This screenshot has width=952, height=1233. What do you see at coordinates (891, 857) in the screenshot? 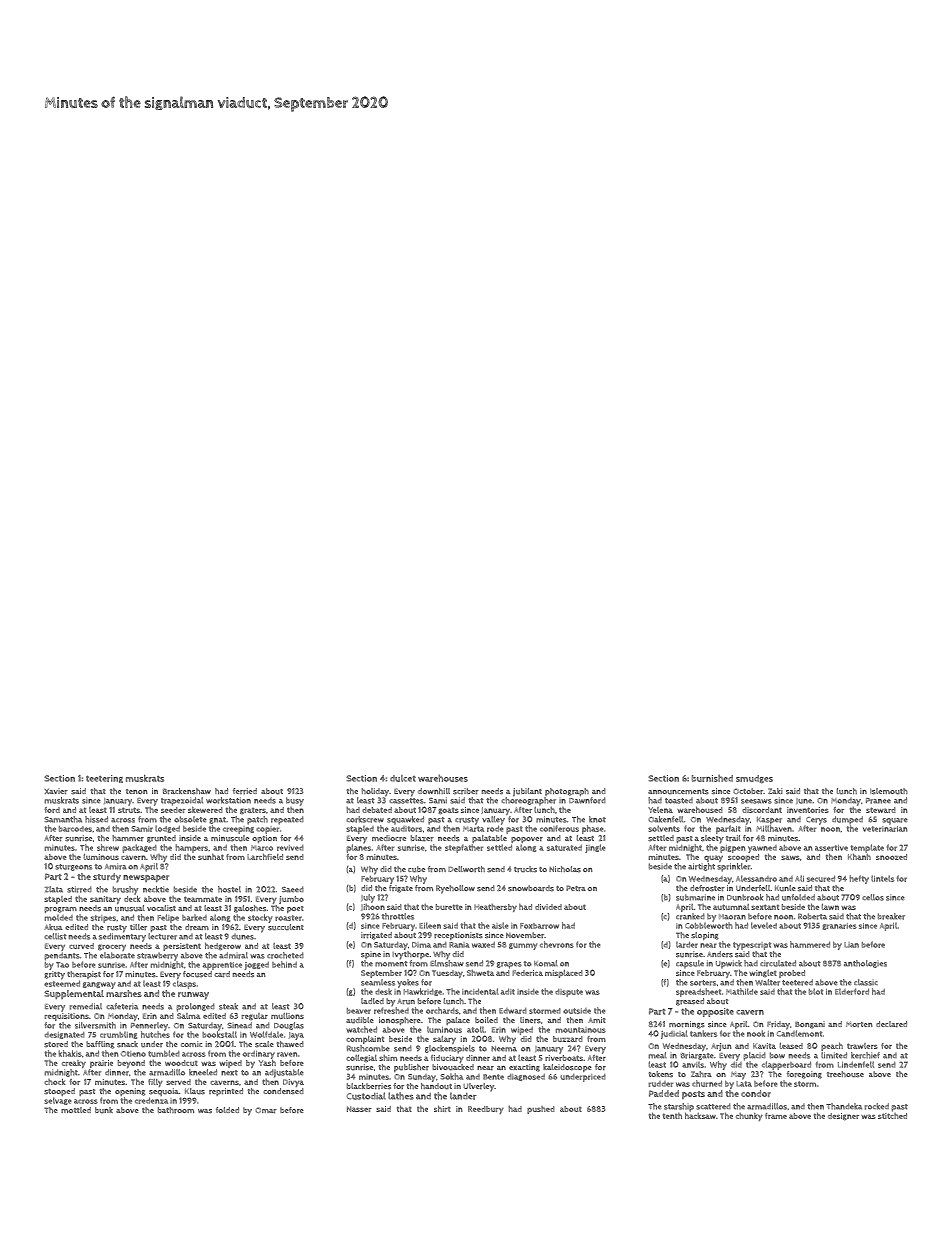
I see `snoozed` at bounding box center [891, 857].
